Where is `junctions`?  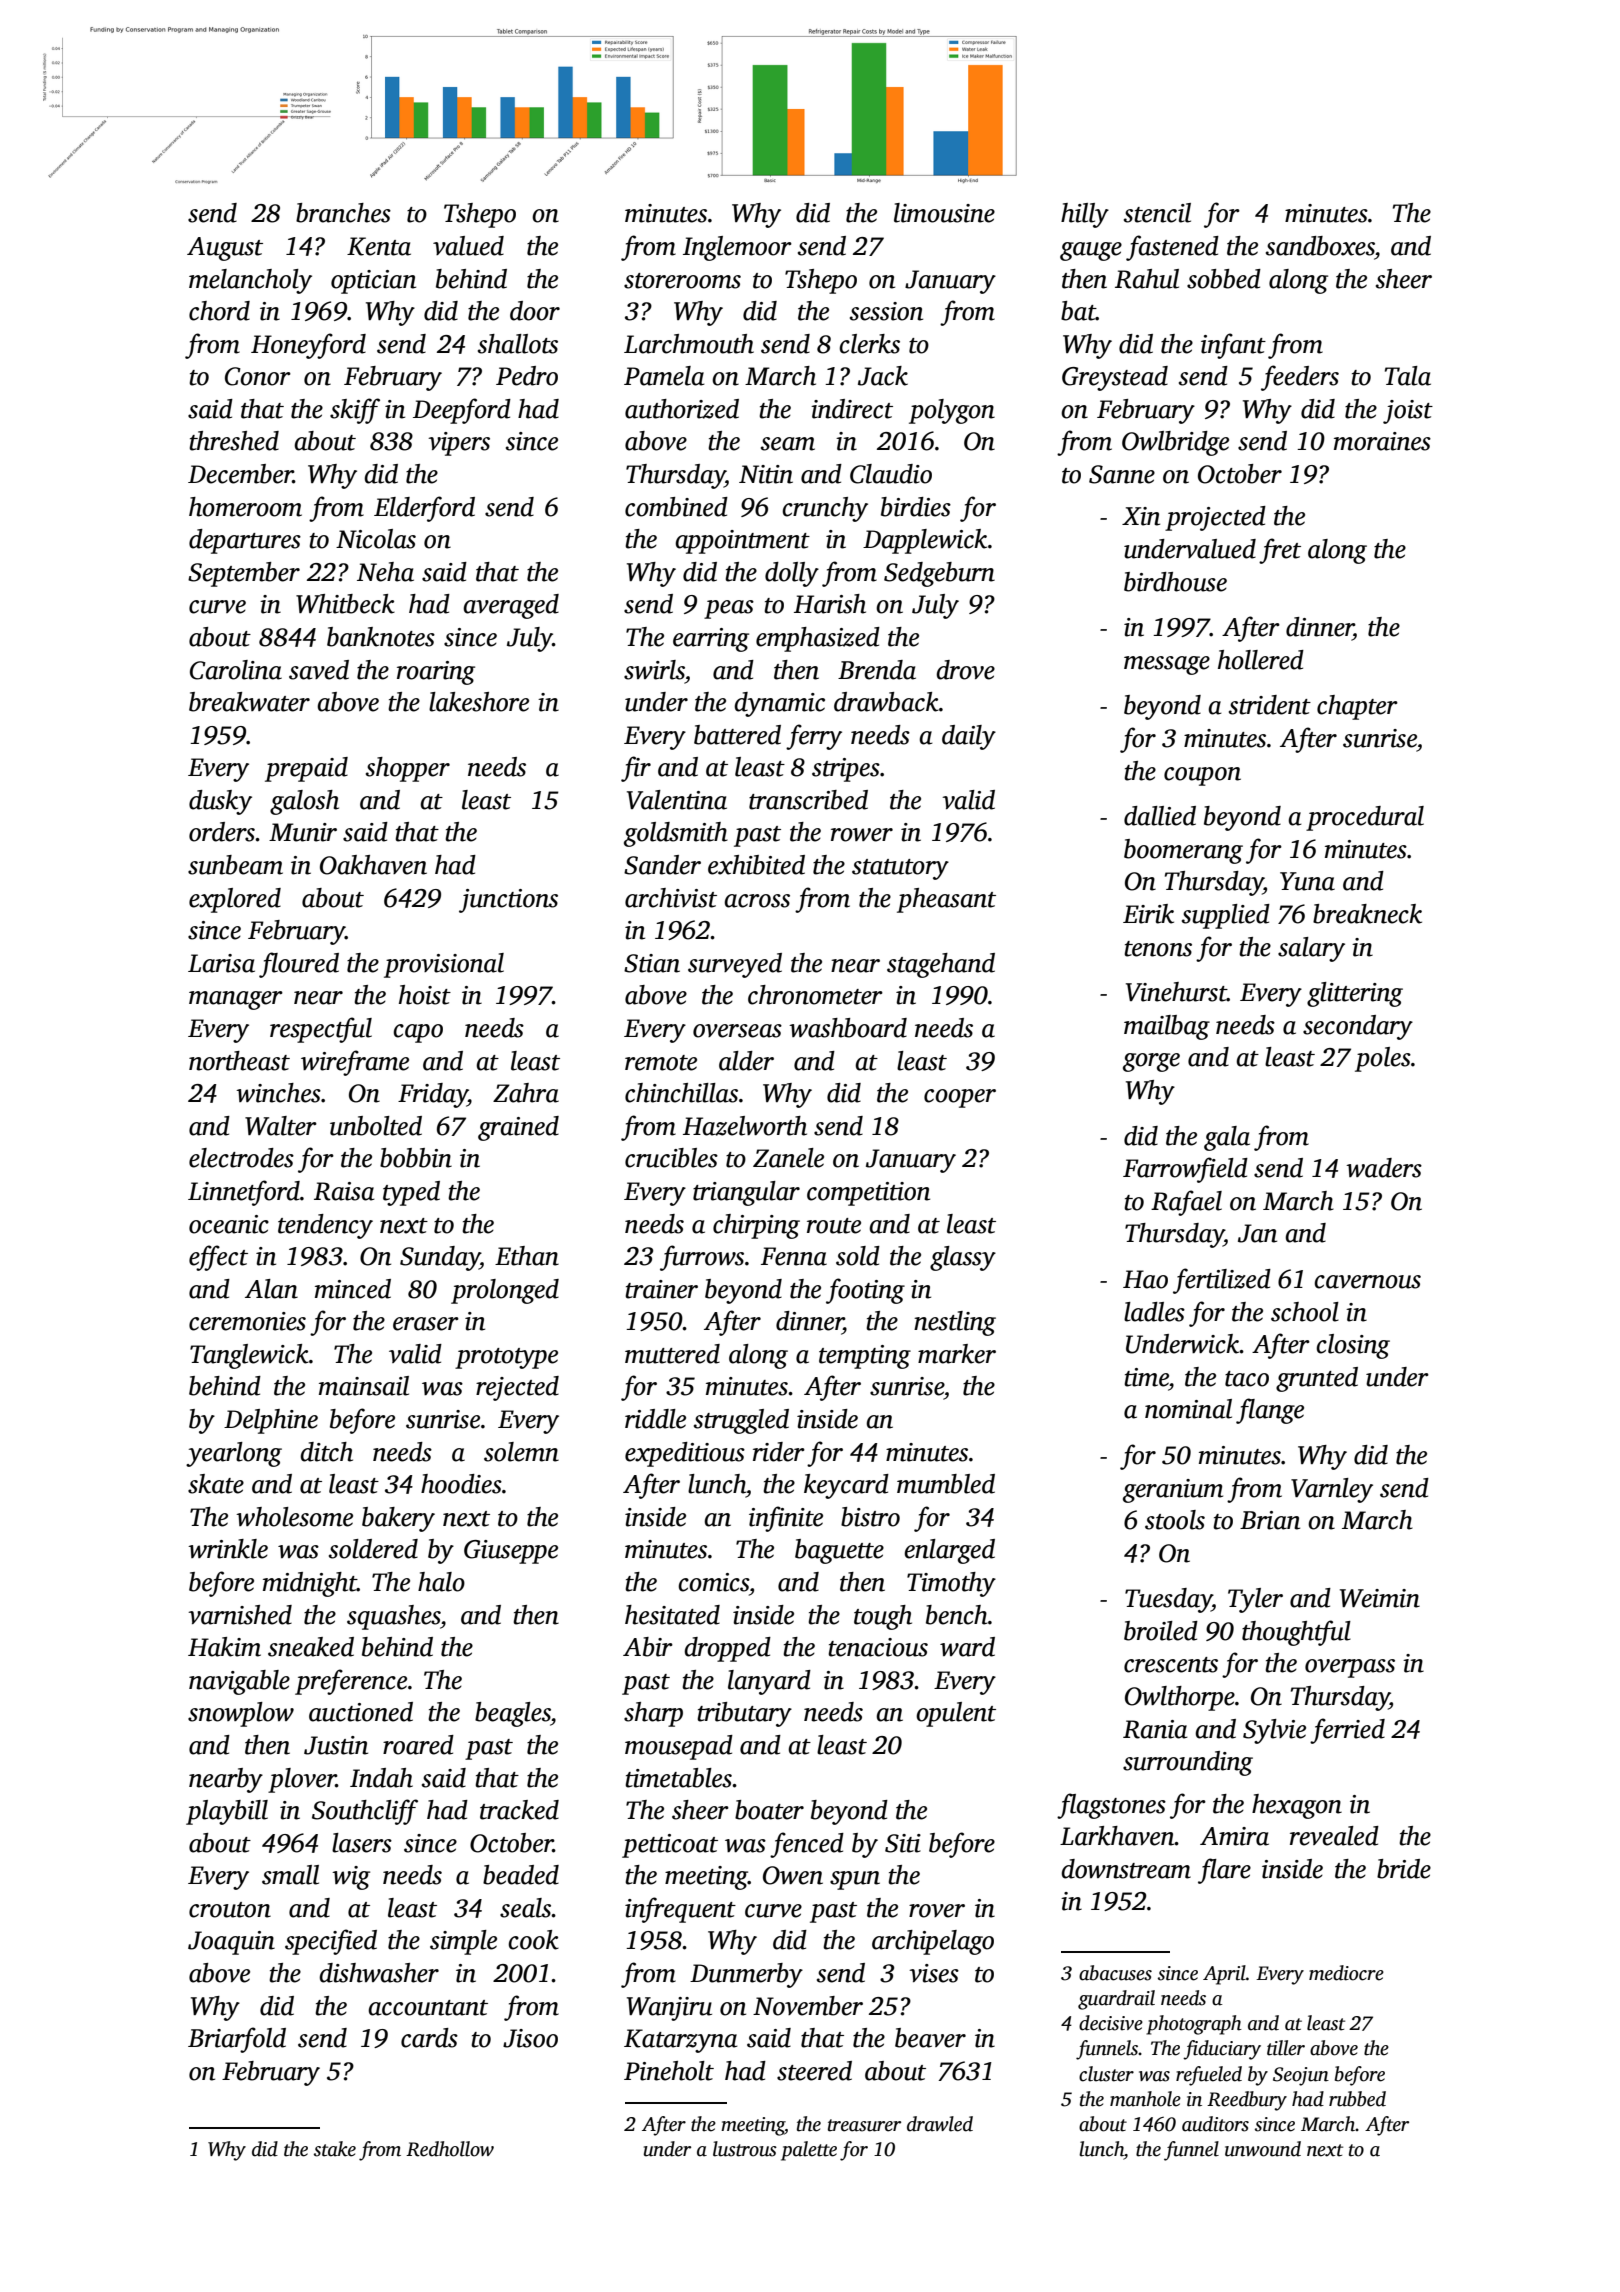
junctions is located at coordinates (508, 901).
